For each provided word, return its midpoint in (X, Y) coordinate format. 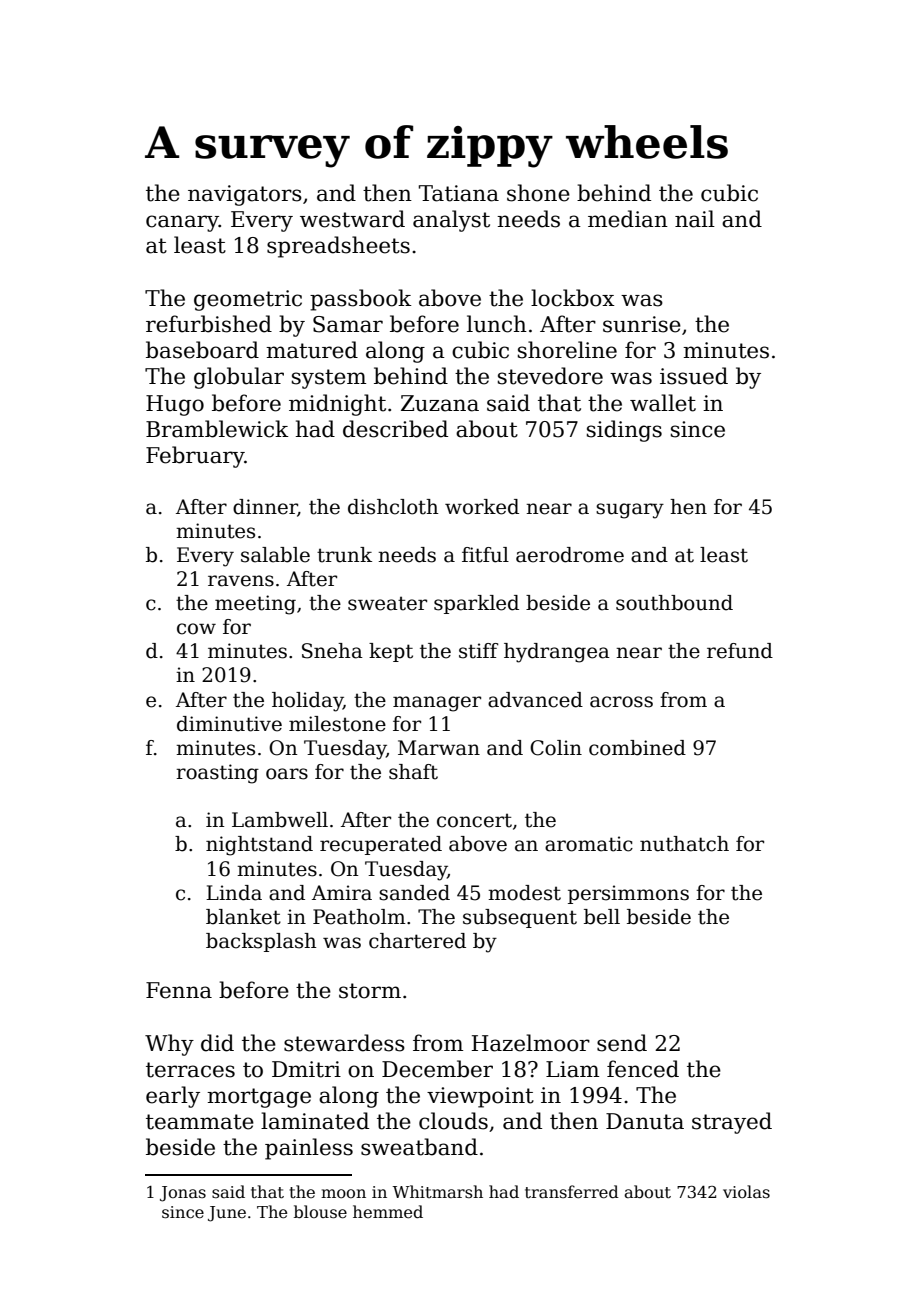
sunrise (642, 324)
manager (437, 704)
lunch (497, 324)
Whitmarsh (437, 1191)
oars (287, 774)
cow (196, 629)
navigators (245, 195)
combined (637, 748)
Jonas (183, 1194)
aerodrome (570, 555)
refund (740, 651)
